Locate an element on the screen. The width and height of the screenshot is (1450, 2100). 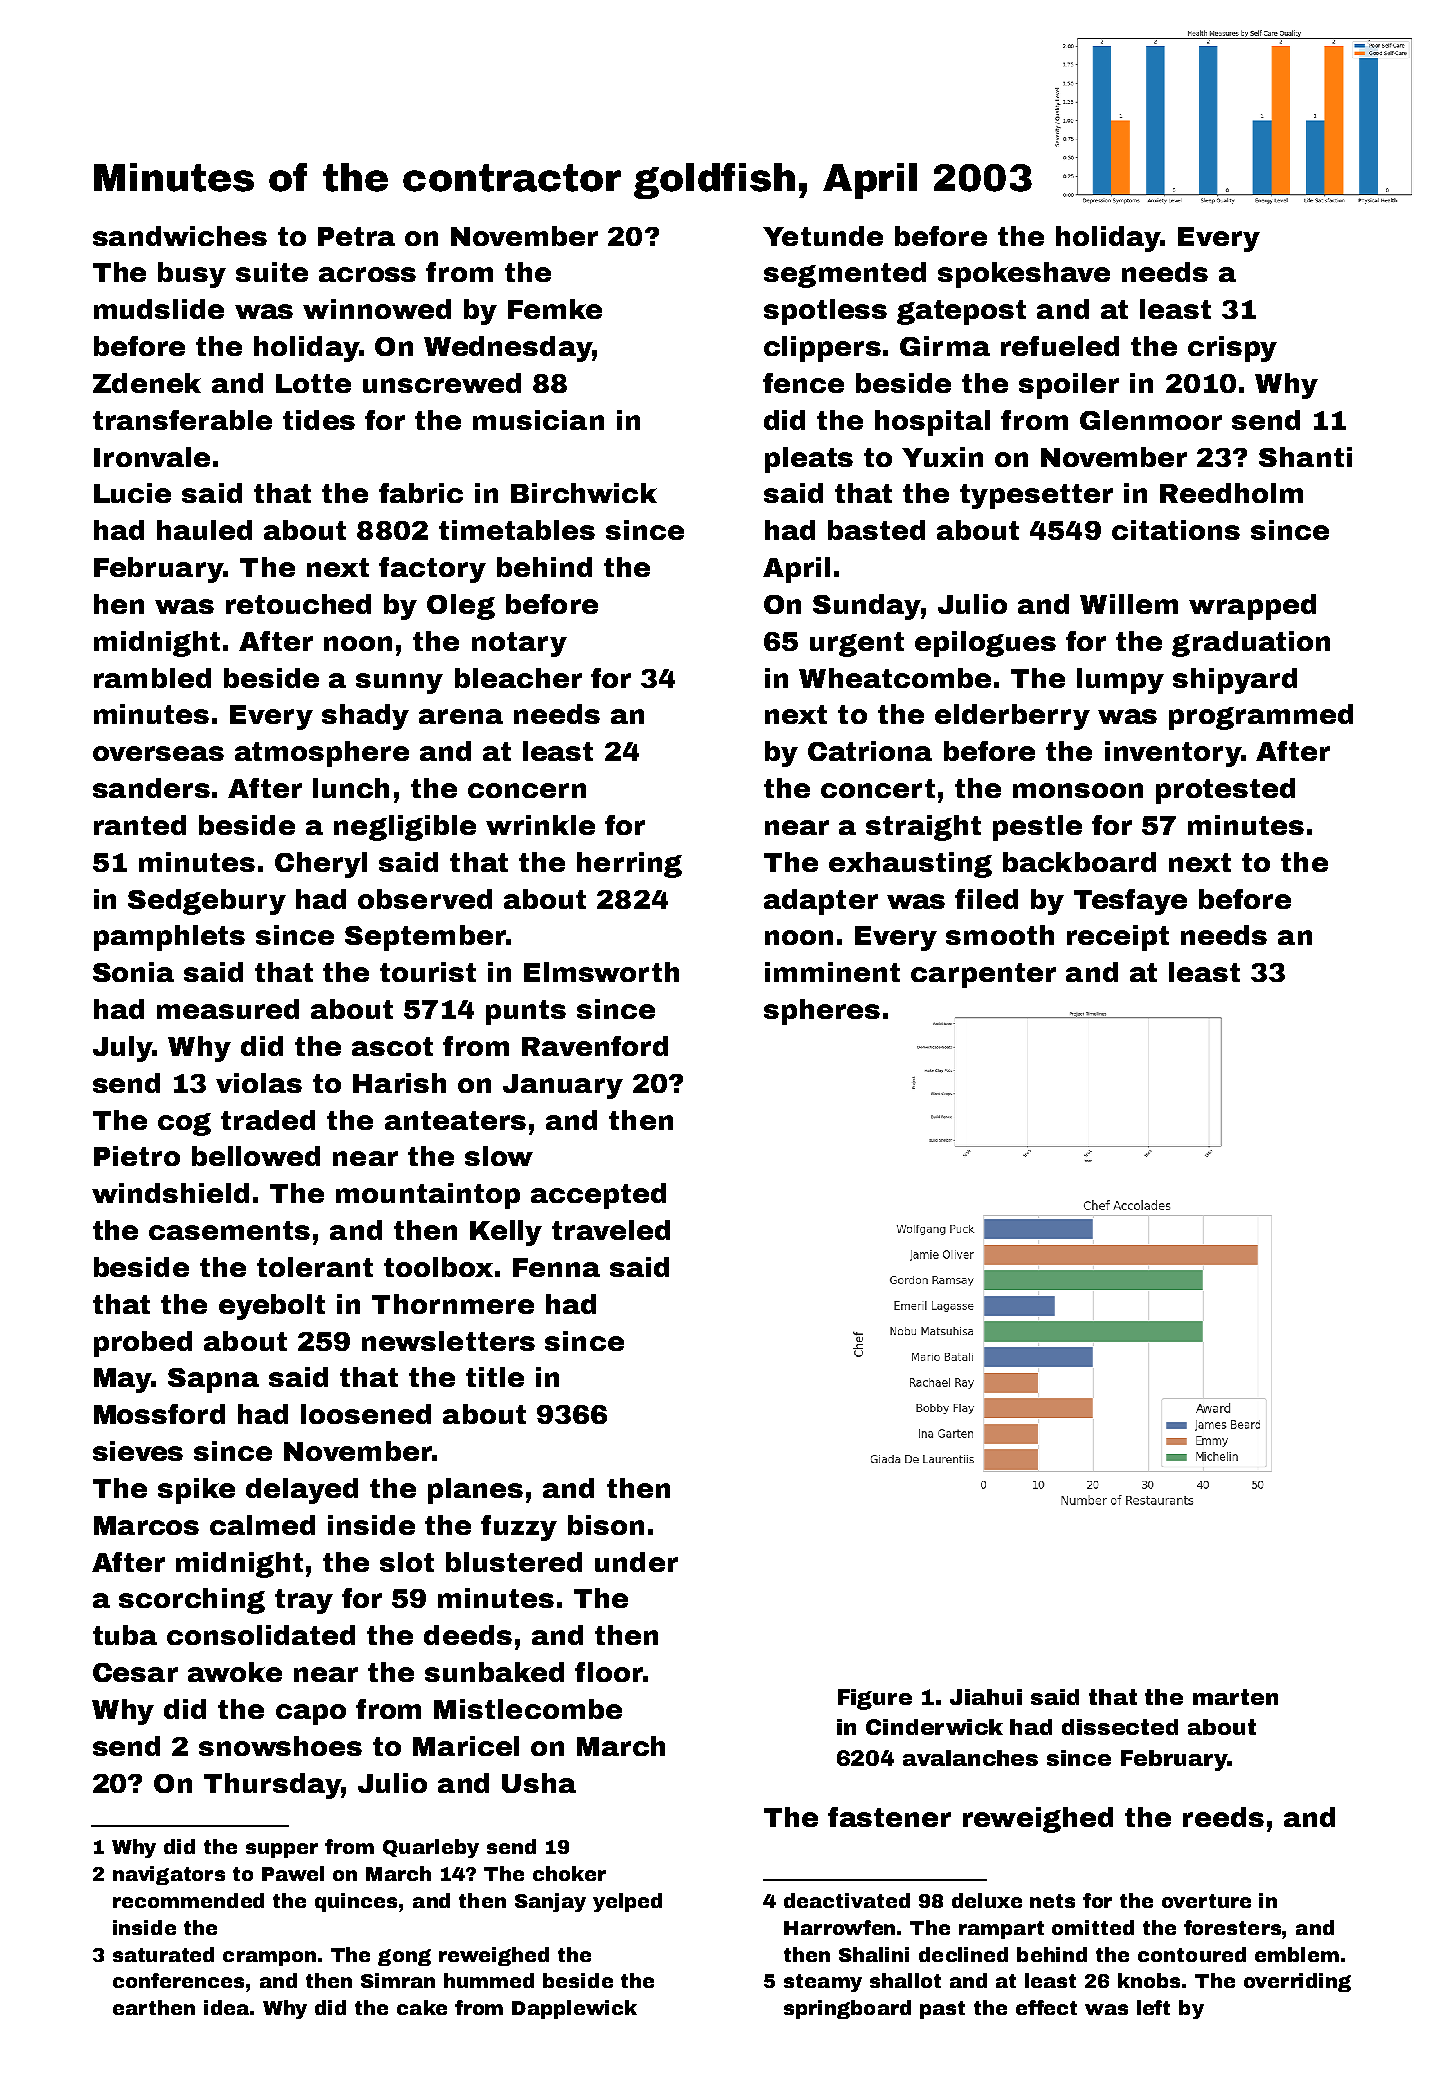
past is located at coordinates (942, 2010).
